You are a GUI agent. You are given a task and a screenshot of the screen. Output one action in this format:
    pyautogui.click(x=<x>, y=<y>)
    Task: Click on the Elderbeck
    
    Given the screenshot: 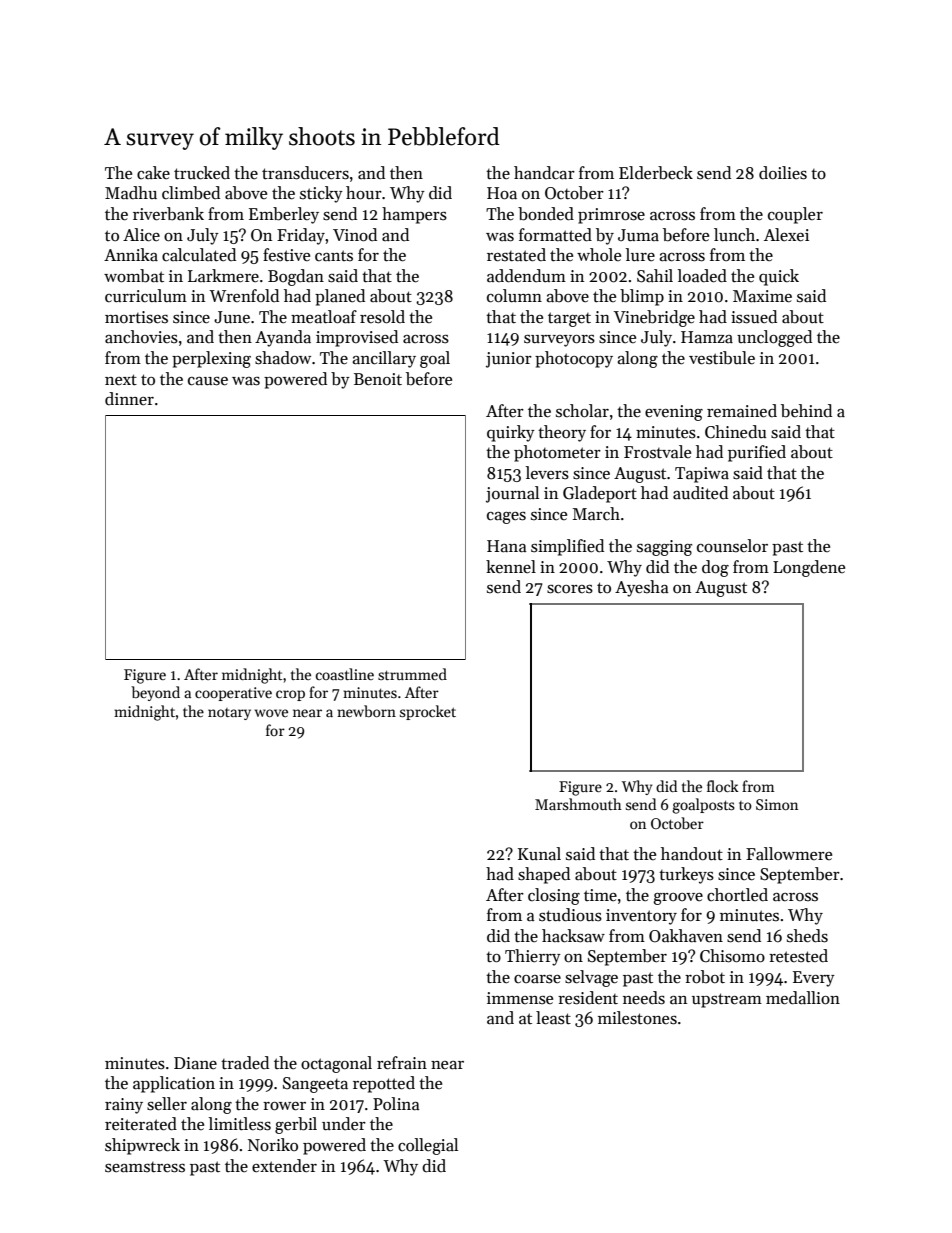 What is the action you would take?
    pyautogui.click(x=656, y=173)
